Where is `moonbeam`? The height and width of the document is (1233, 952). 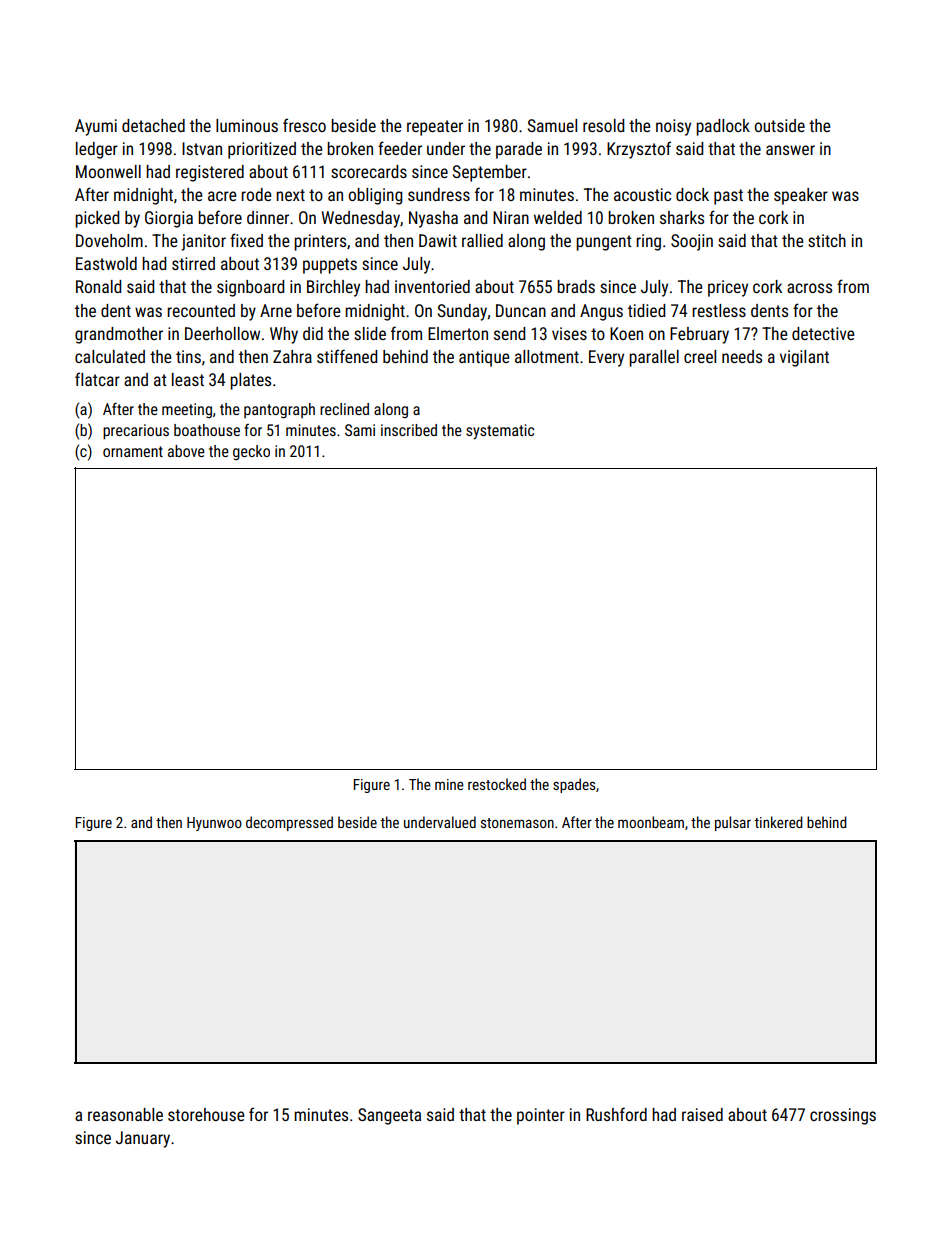 moonbeam is located at coordinates (651, 822).
